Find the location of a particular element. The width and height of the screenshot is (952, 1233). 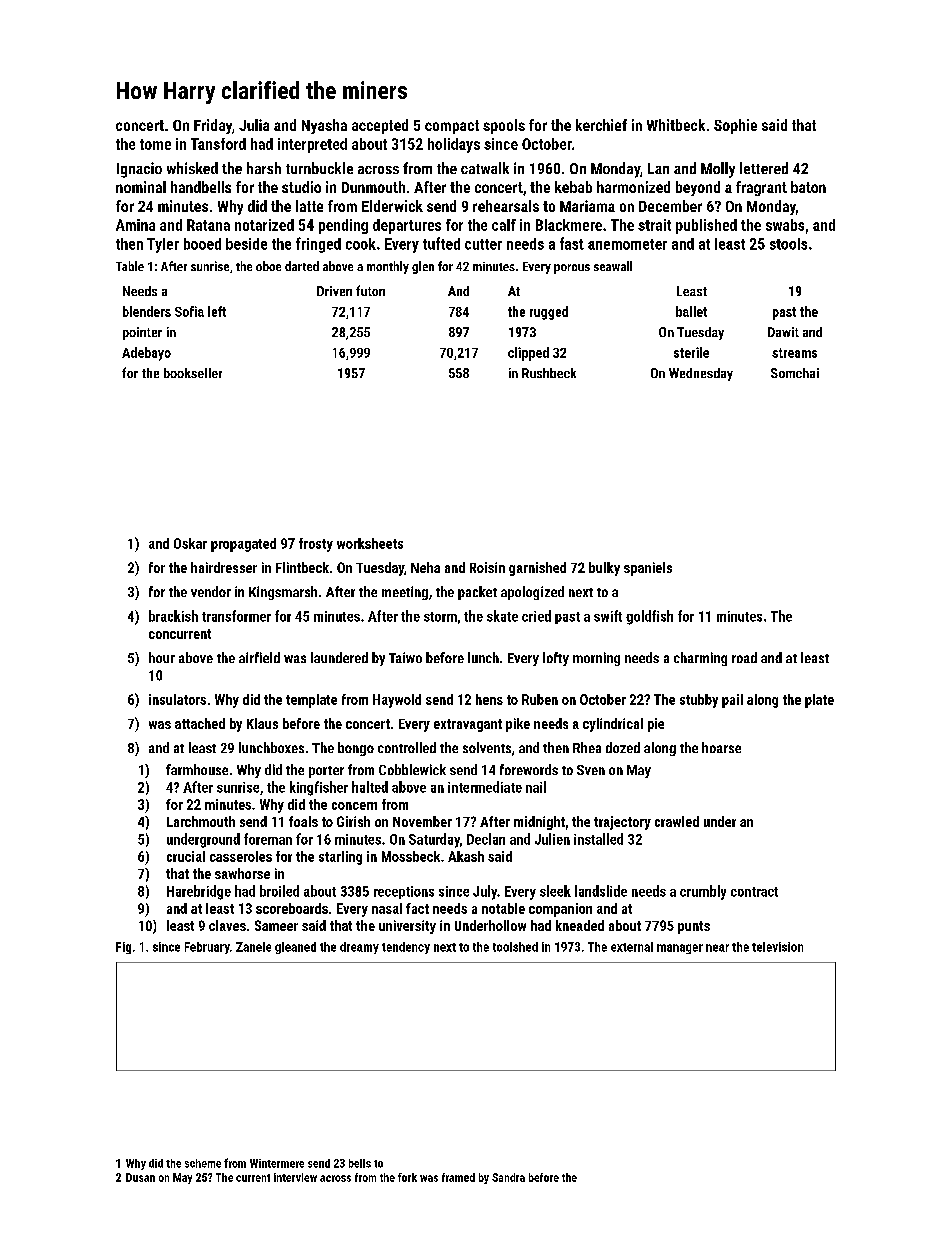

fork is located at coordinates (407, 1177).
